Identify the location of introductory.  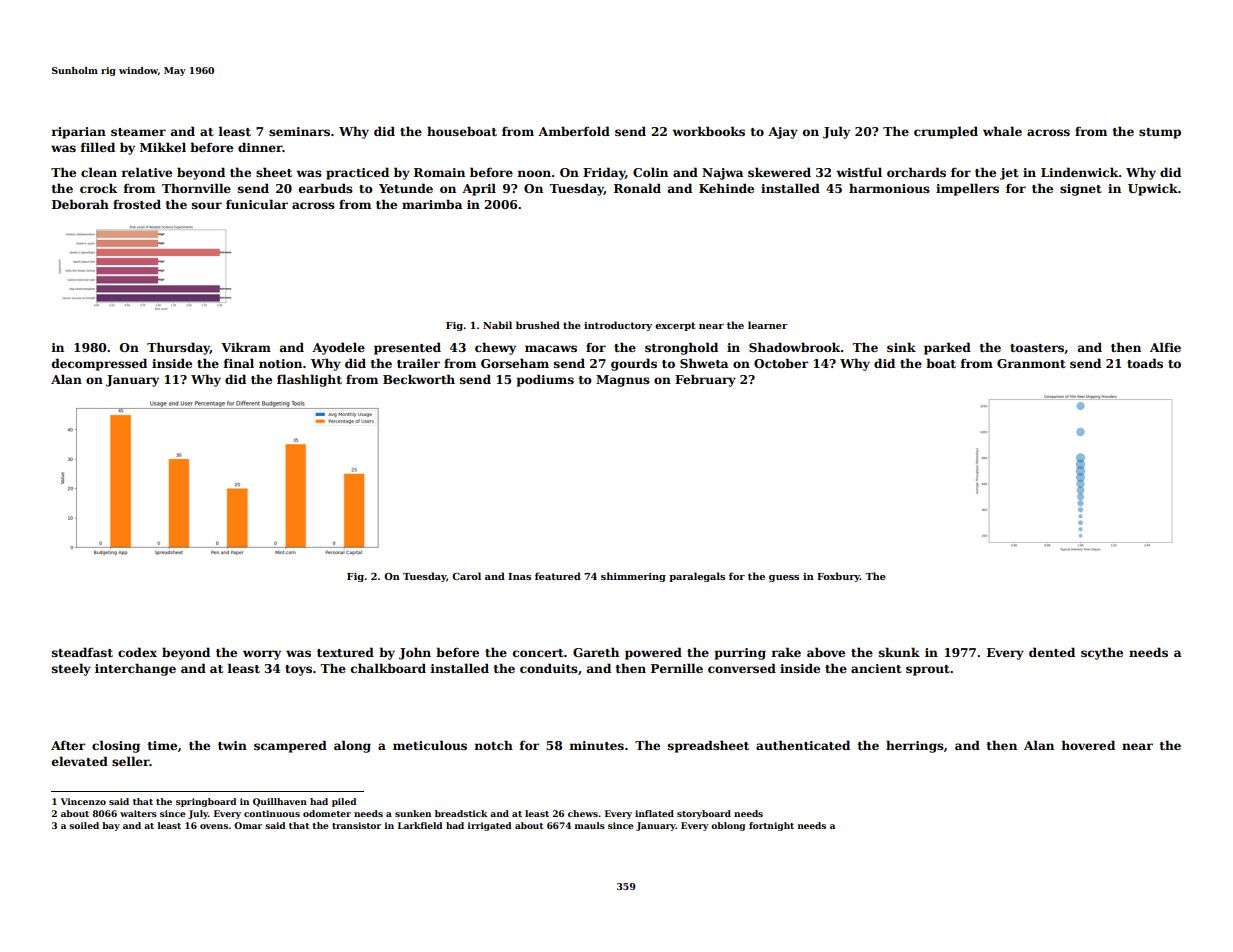
(618, 326).
